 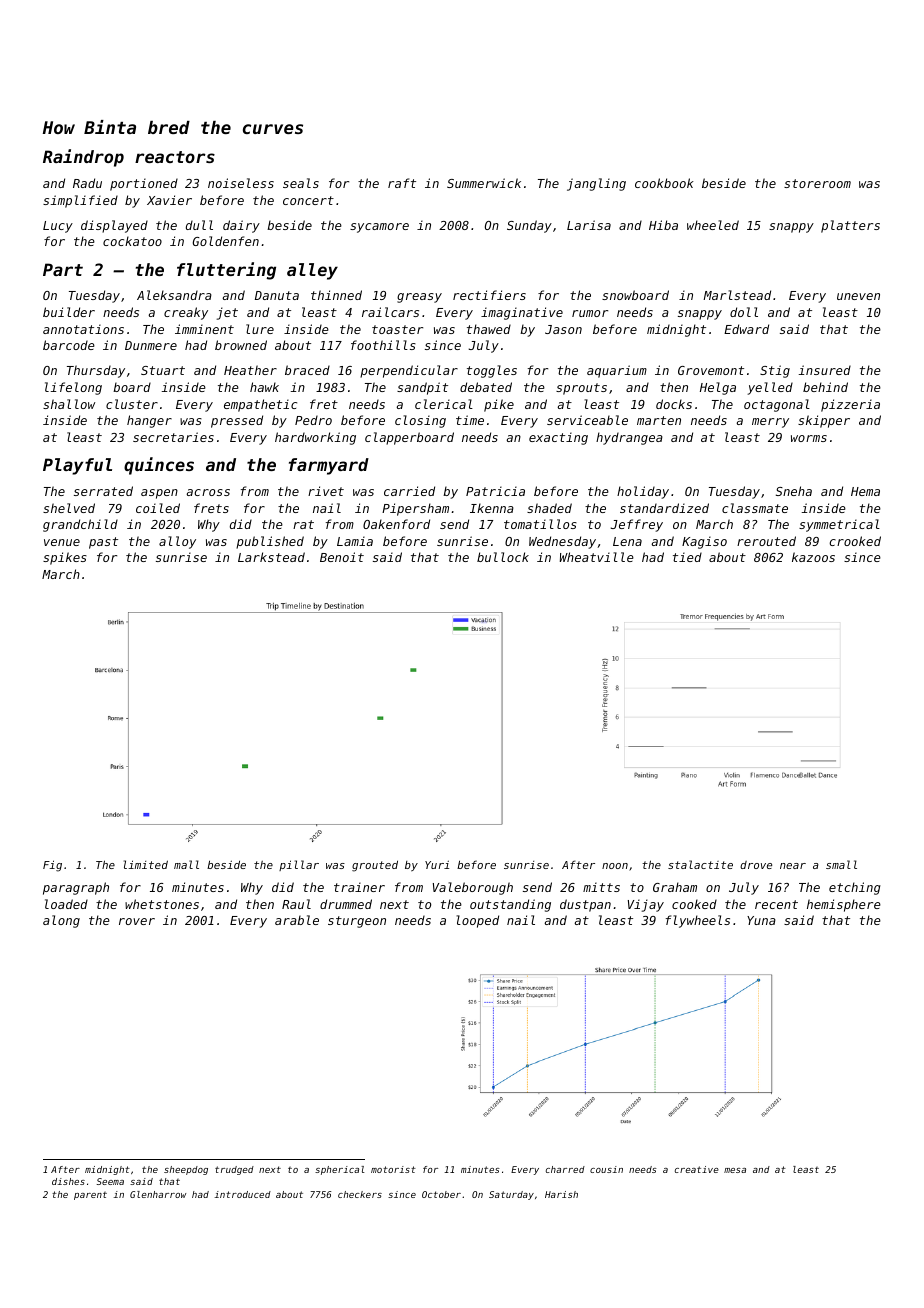 What do you see at coordinates (817, 183) in the document?
I see `storeroom` at bounding box center [817, 183].
